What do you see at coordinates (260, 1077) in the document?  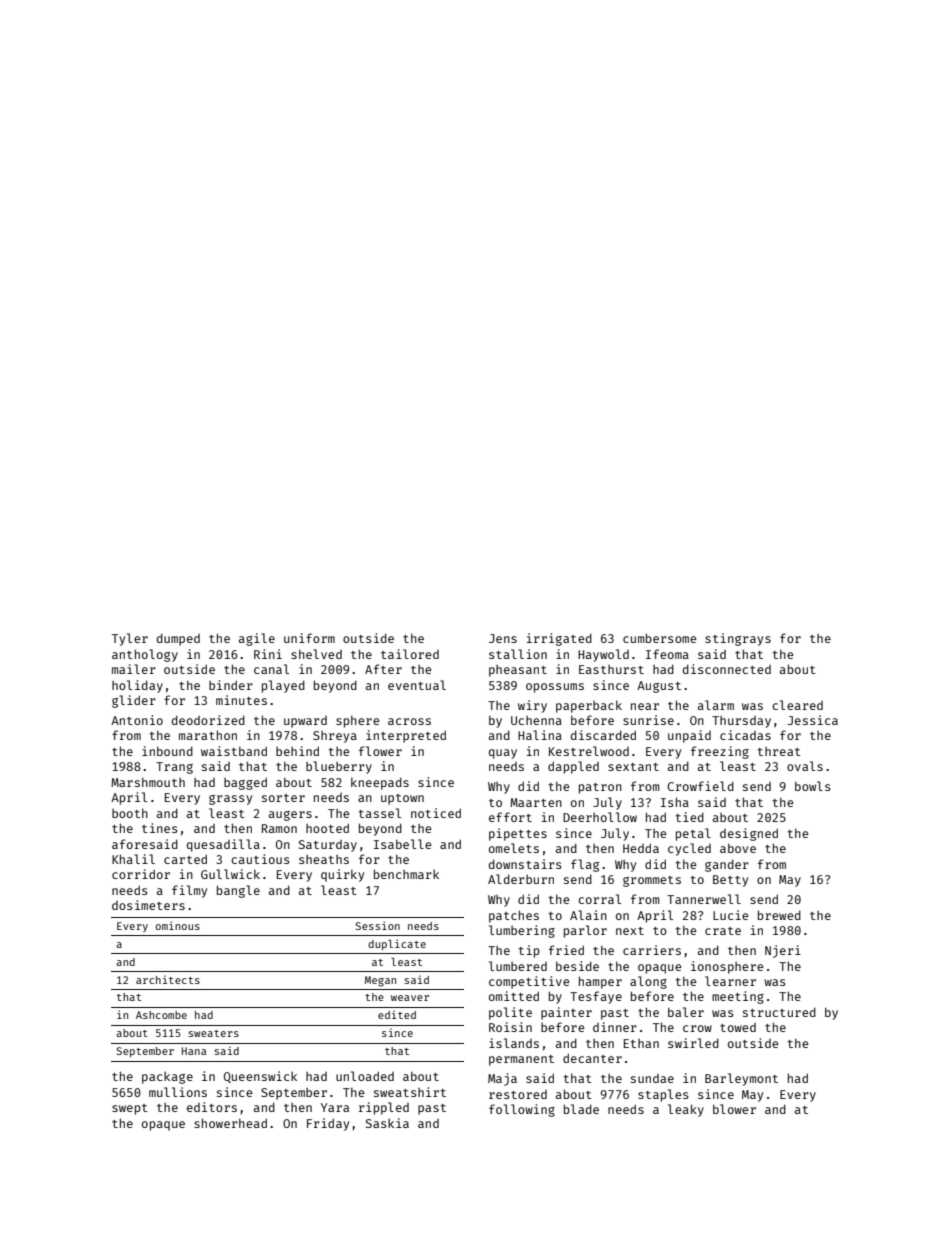 I see `Queenswick` at bounding box center [260, 1077].
